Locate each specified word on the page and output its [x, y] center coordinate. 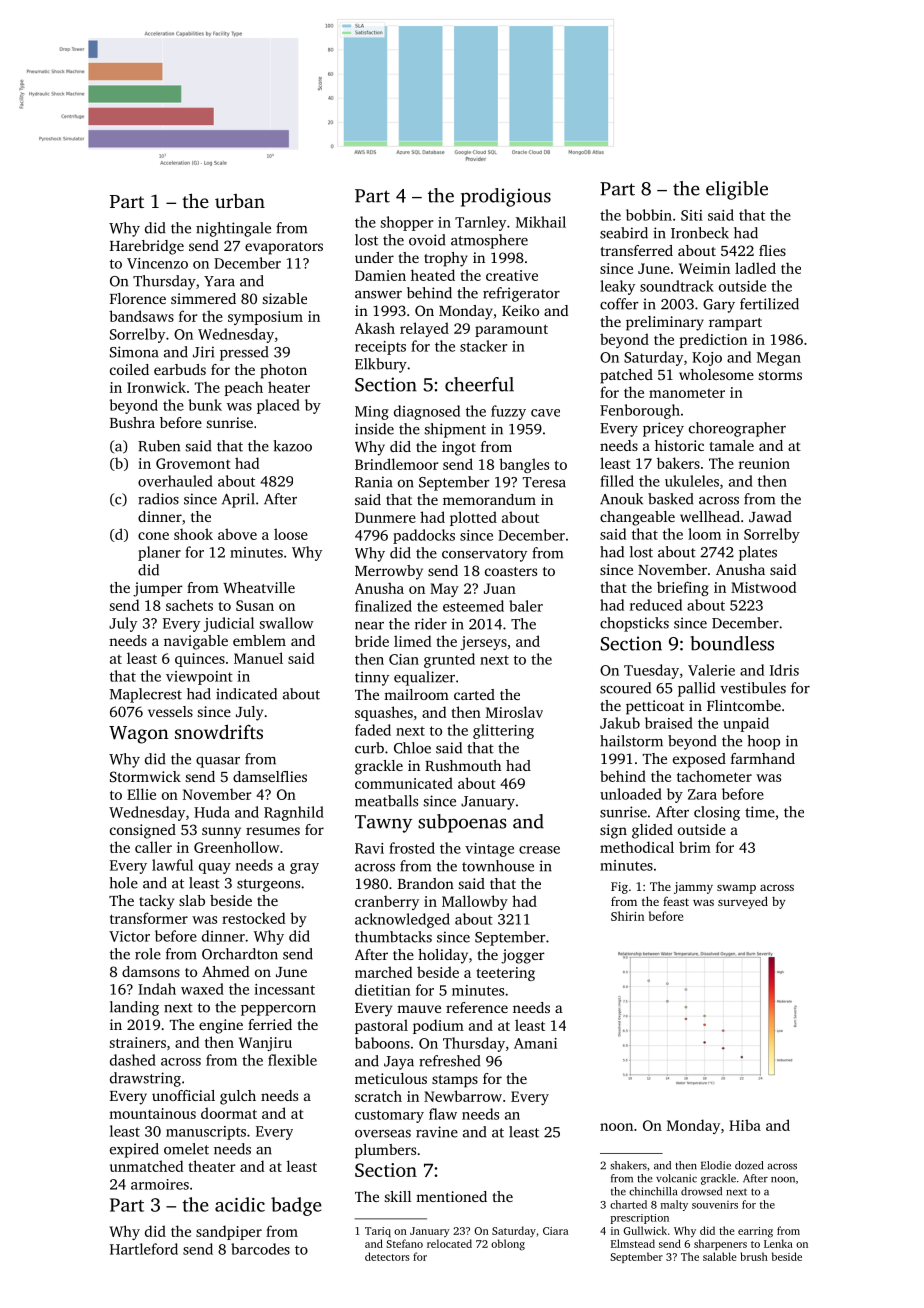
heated [433, 275]
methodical [637, 847]
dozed [749, 1165]
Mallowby [475, 902]
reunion [764, 463]
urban [240, 201]
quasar [218, 762]
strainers [138, 1042]
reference [477, 1007]
